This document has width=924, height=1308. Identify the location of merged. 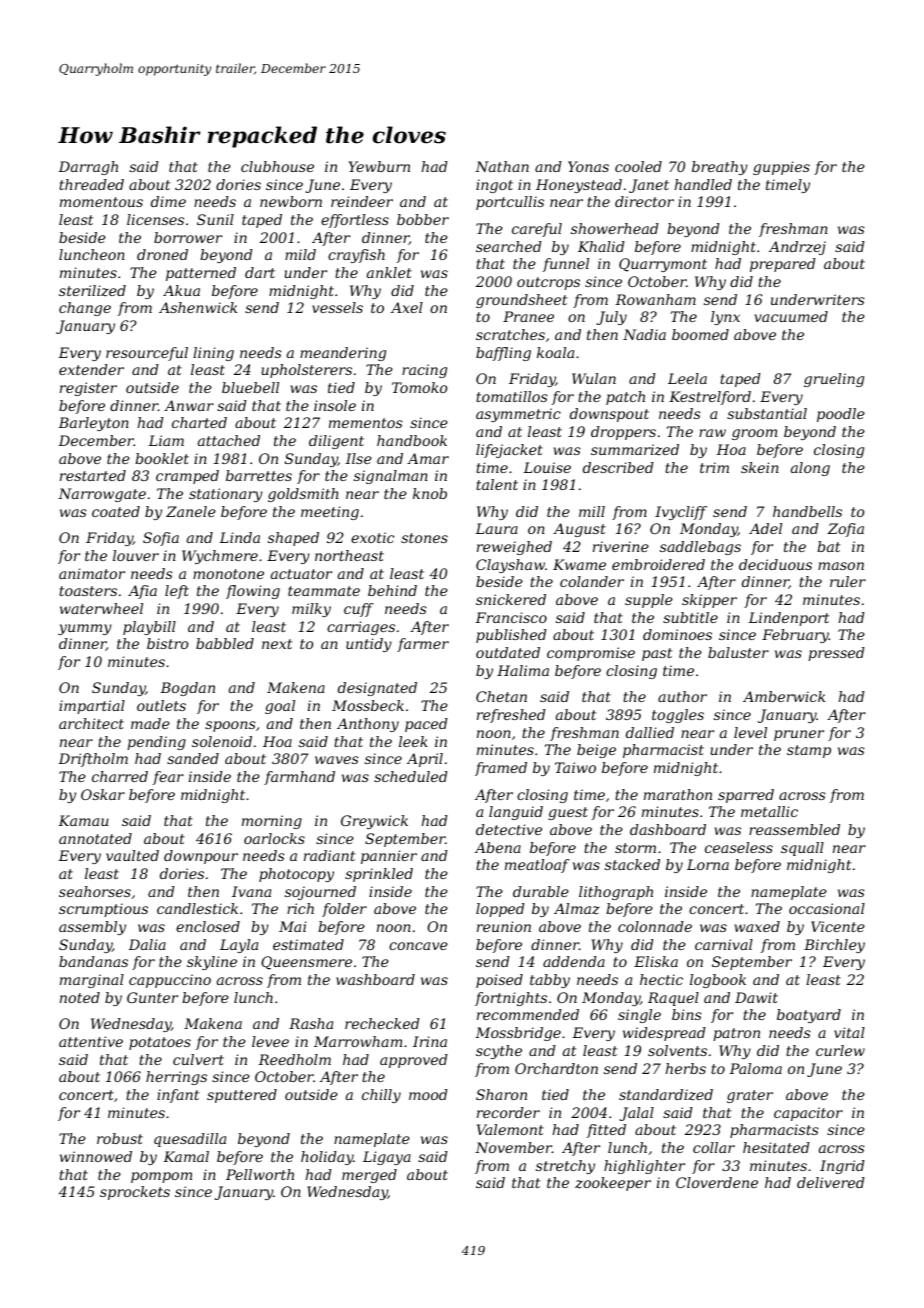
(369, 1176).
